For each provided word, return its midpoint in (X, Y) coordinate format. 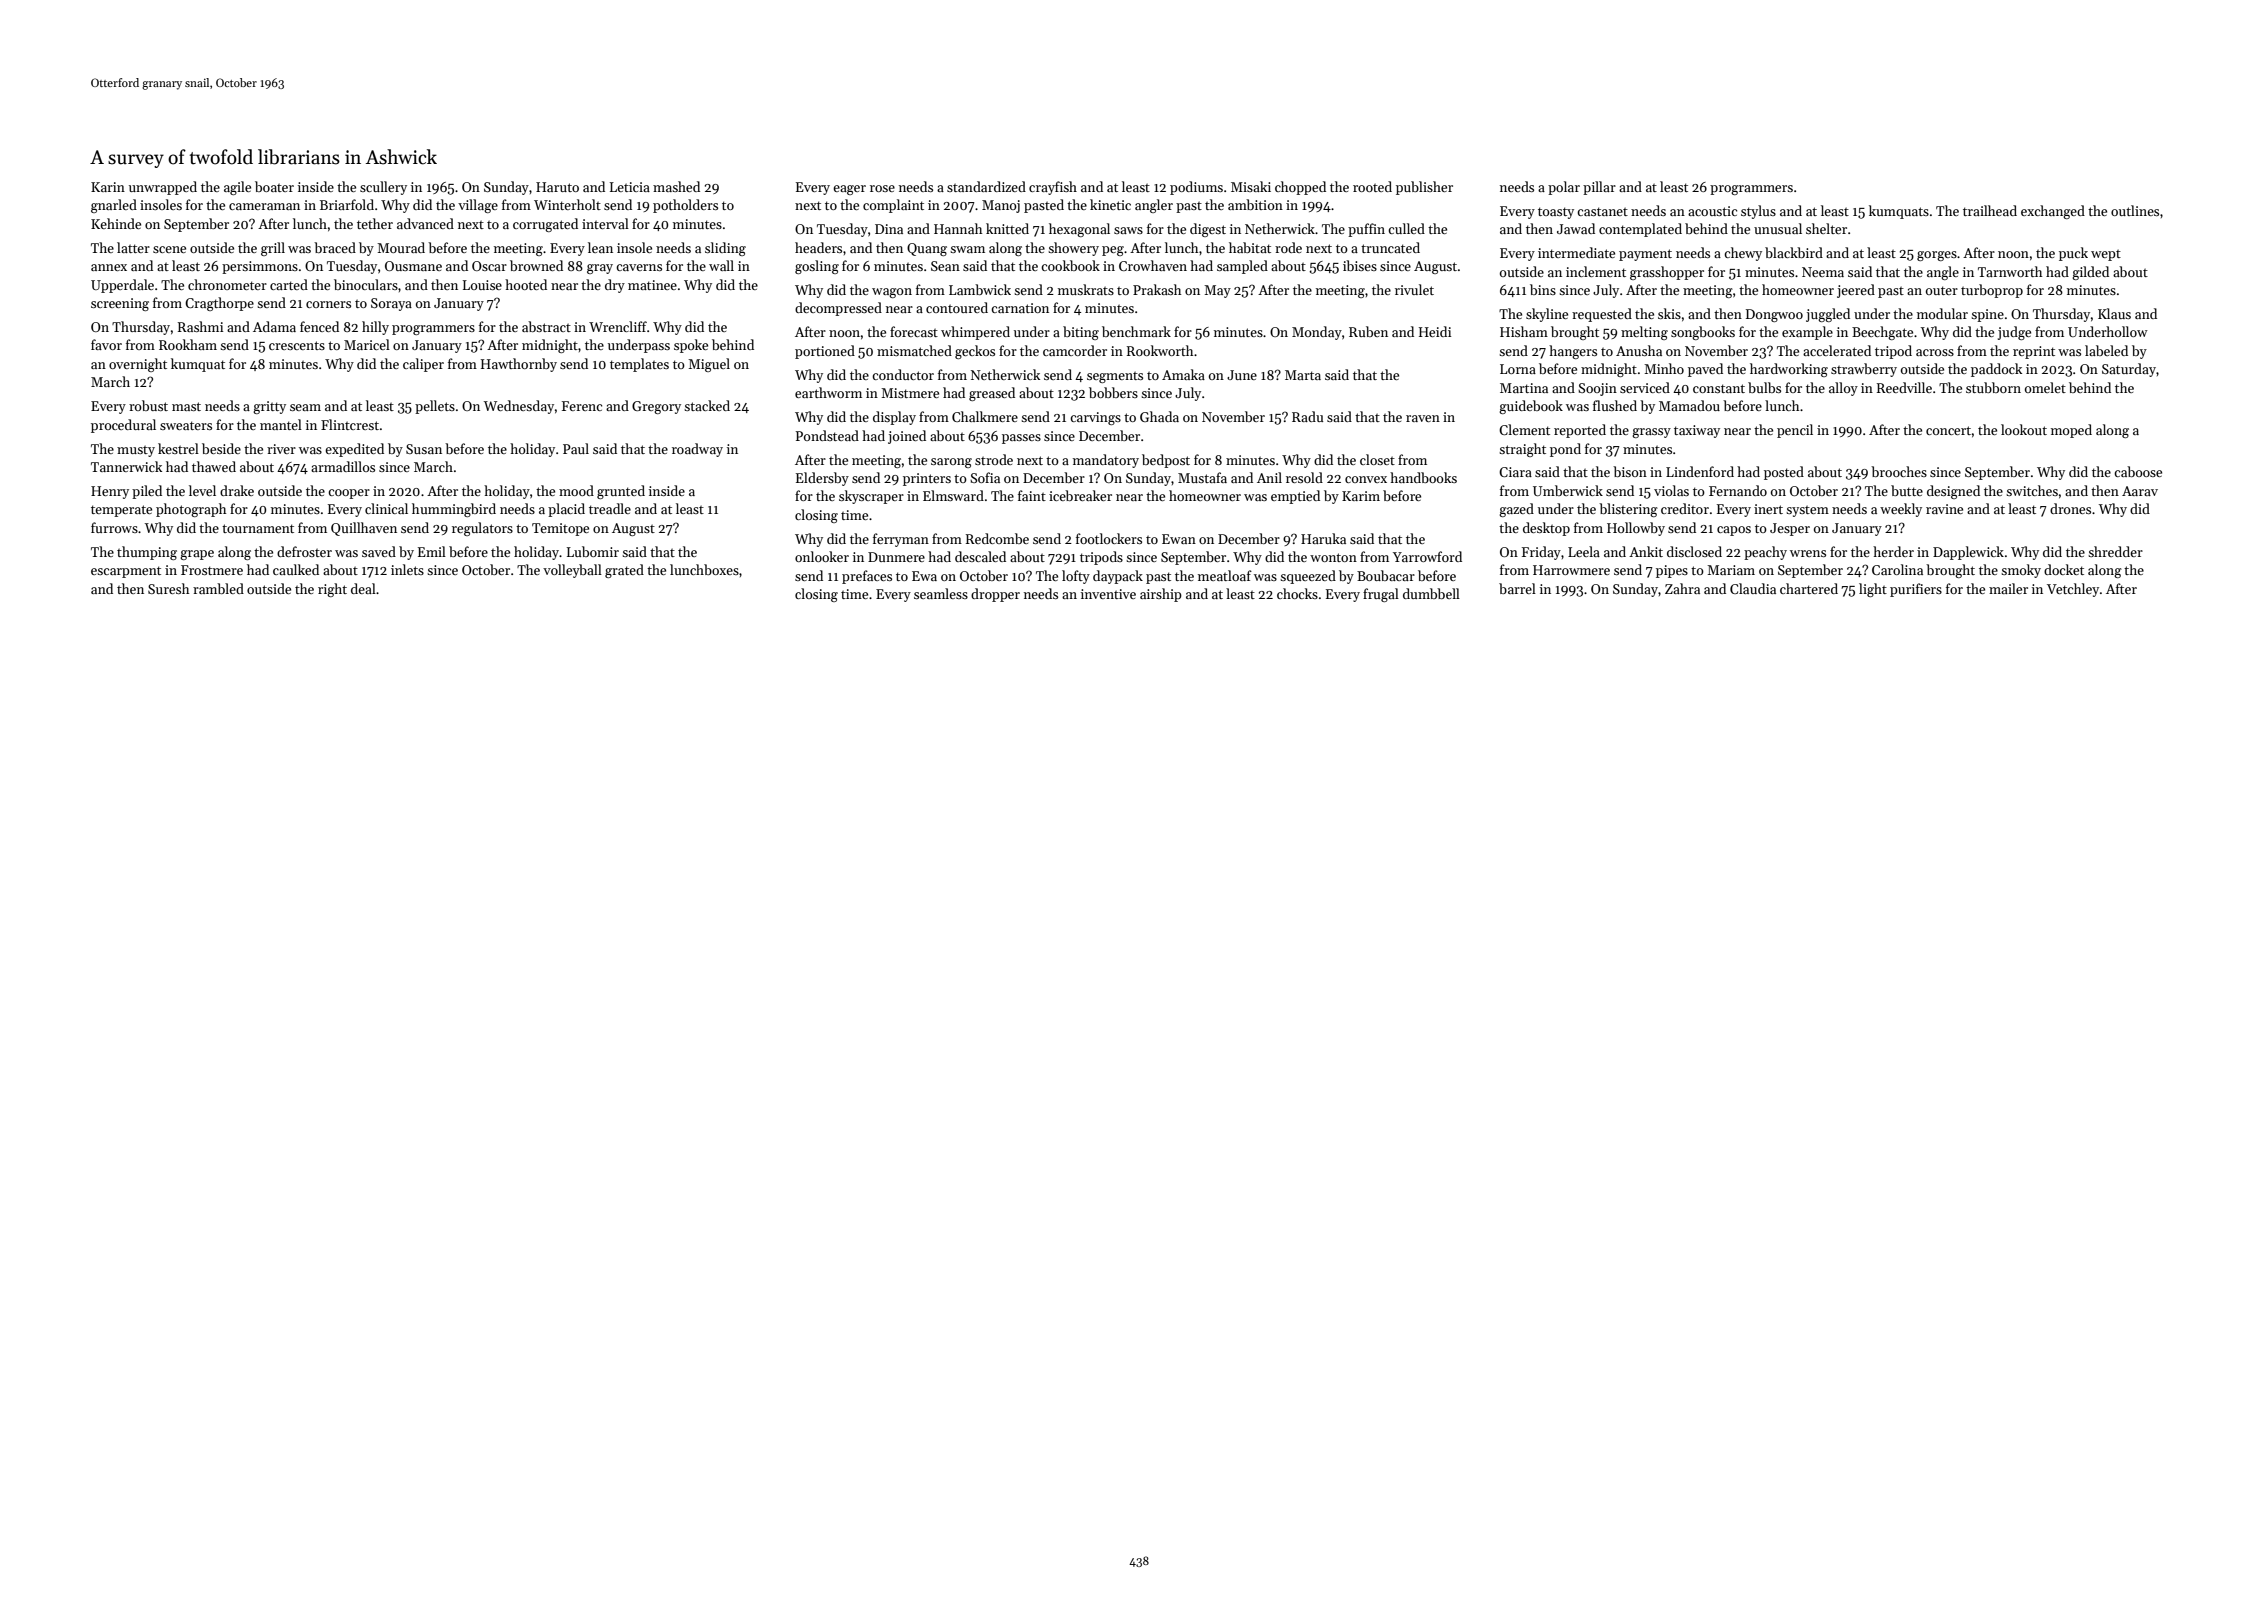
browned (536, 265)
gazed (1516, 510)
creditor (1685, 508)
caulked (296, 569)
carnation (1020, 308)
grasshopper (1667, 273)
